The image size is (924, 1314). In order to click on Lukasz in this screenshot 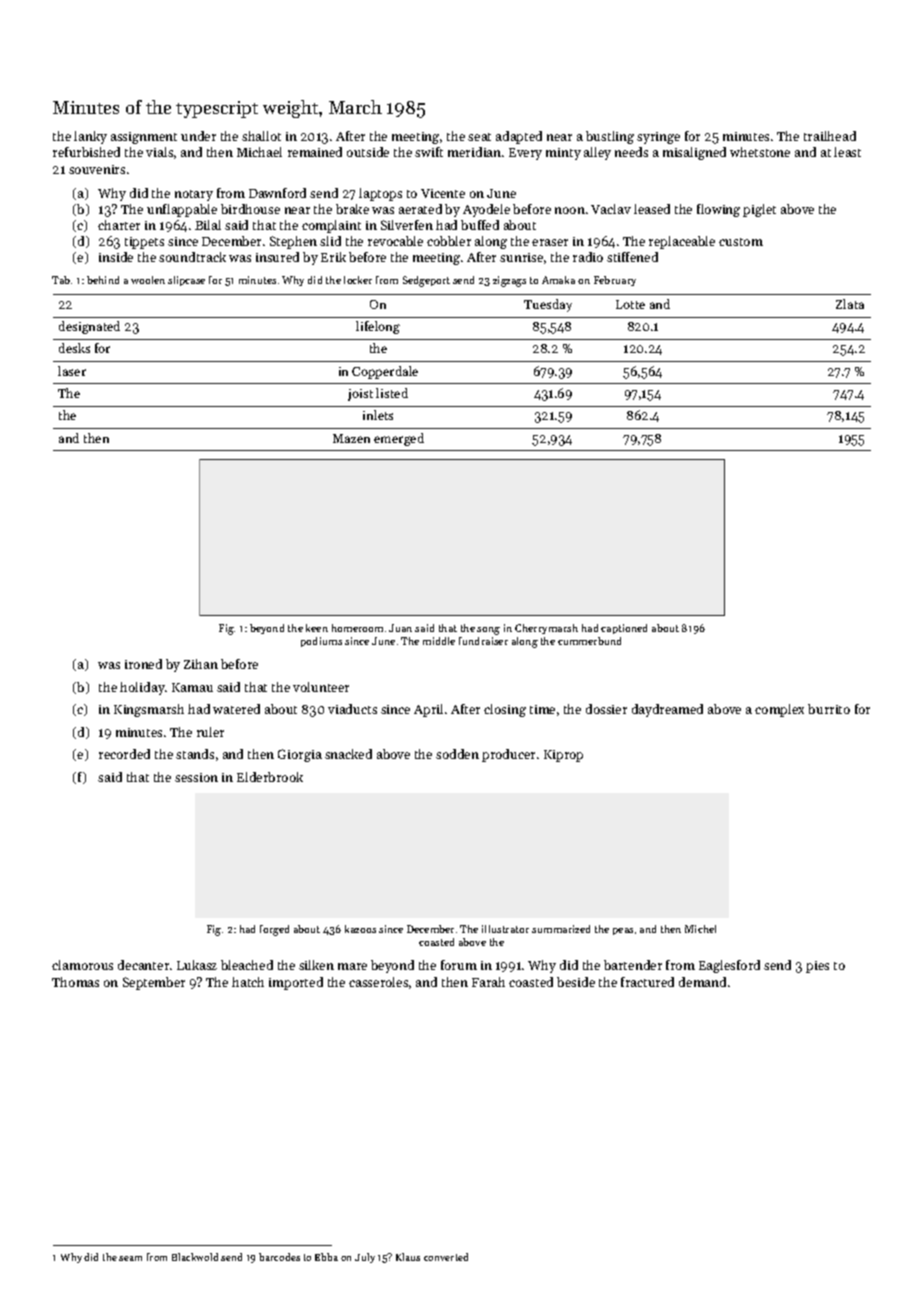, I will do `click(197, 965)`.
